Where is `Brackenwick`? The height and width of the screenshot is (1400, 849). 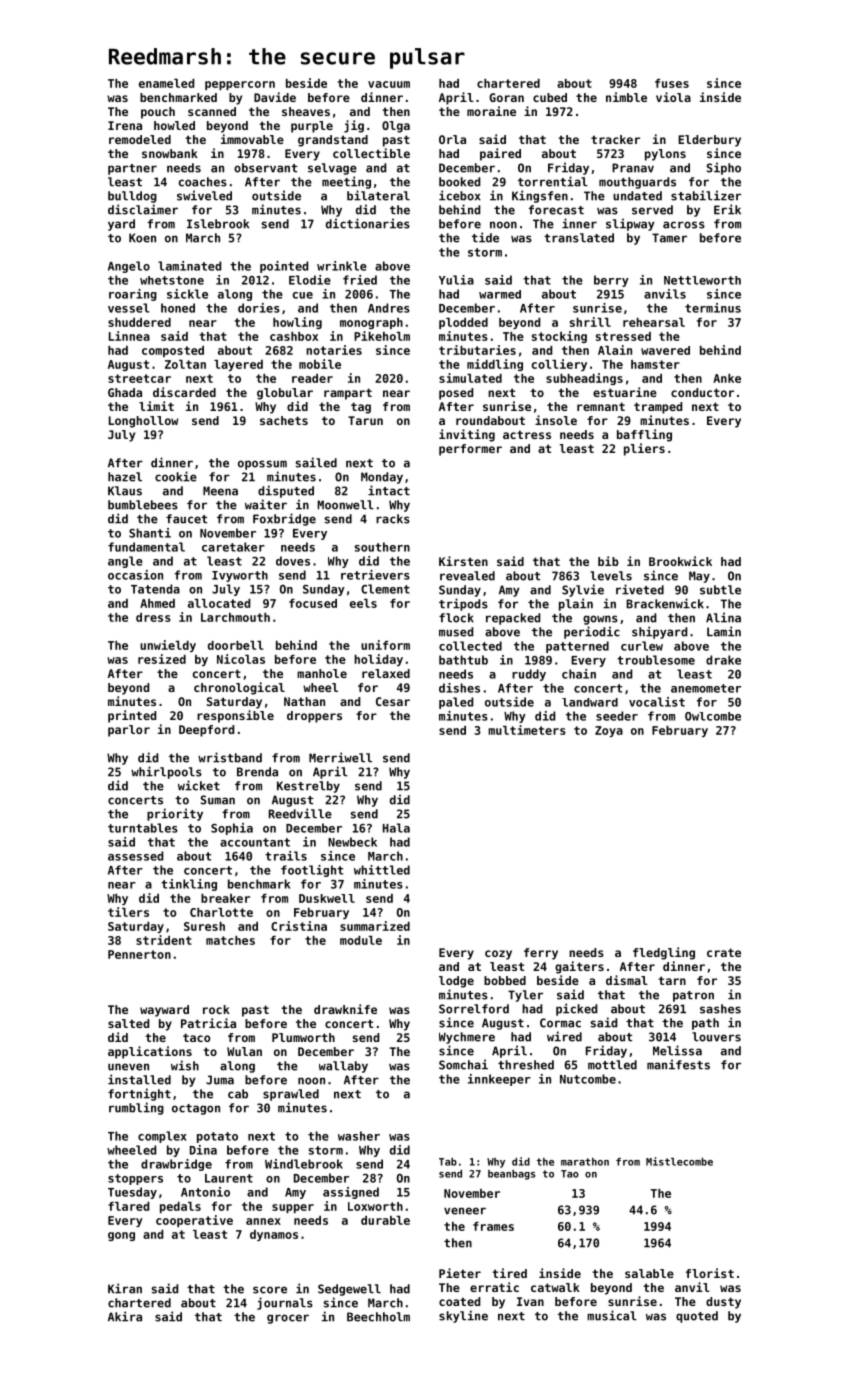
Brackenwick is located at coordinates (665, 603).
